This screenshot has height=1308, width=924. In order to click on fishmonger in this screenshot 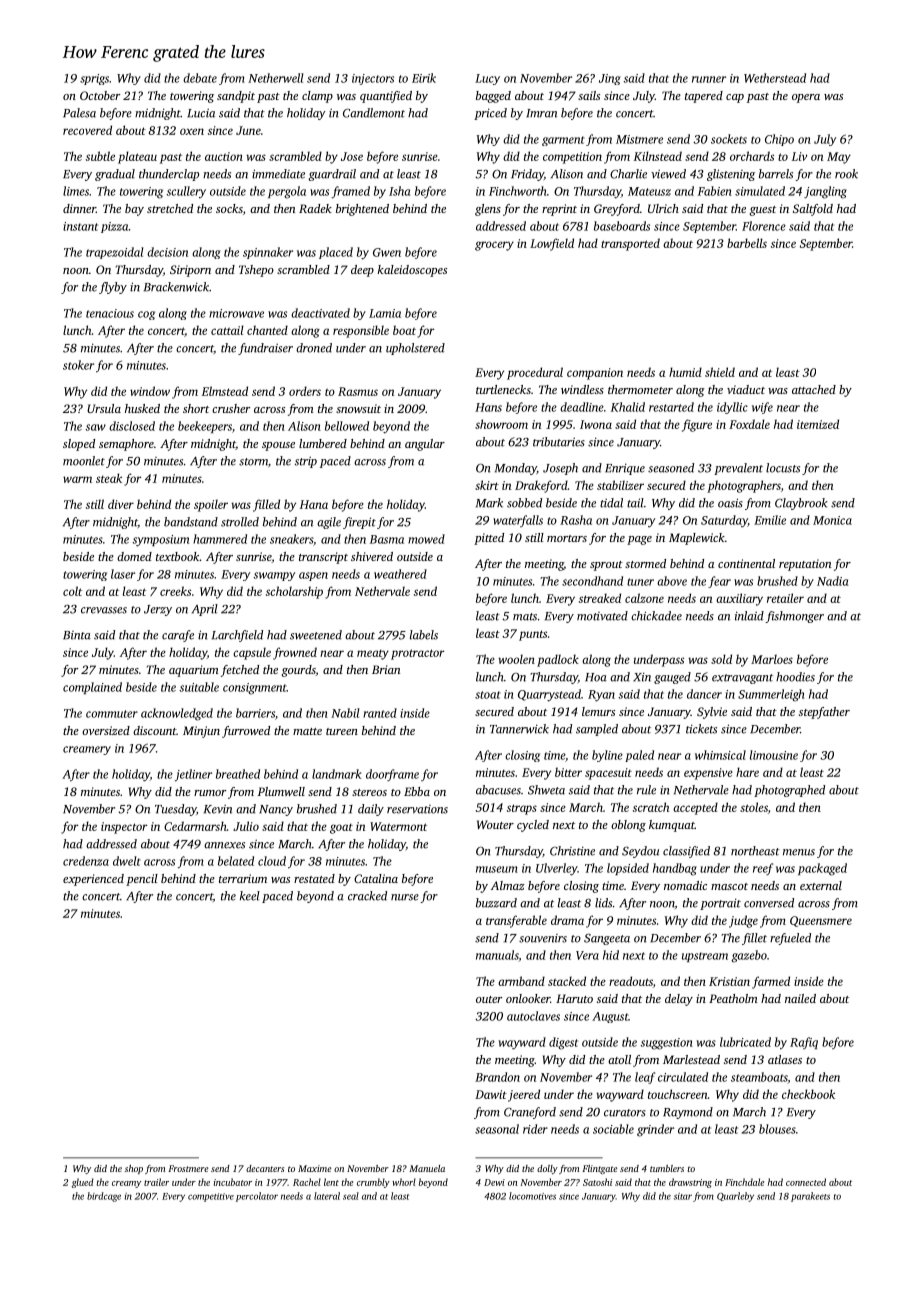, I will do `click(794, 617)`.
